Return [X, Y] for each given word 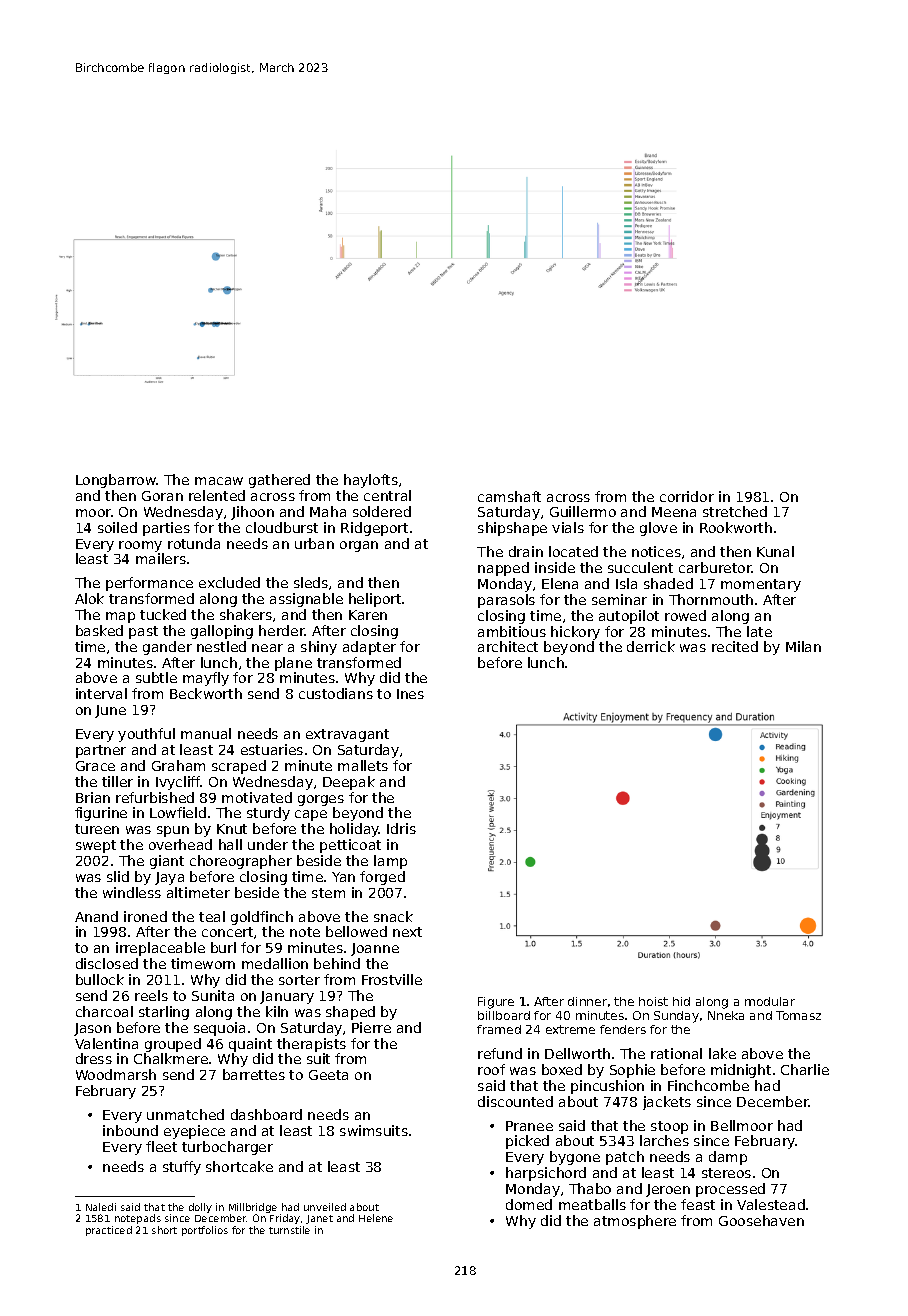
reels [151, 995]
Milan [803, 646]
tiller [117, 781]
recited [735, 646]
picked [527, 1142]
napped [503, 569]
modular [770, 1001]
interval [101, 693]
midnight [741, 1071]
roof [491, 1069]
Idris [401, 828]
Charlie [805, 1069]
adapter [369, 648]
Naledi [101, 1207]
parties [166, 529]
